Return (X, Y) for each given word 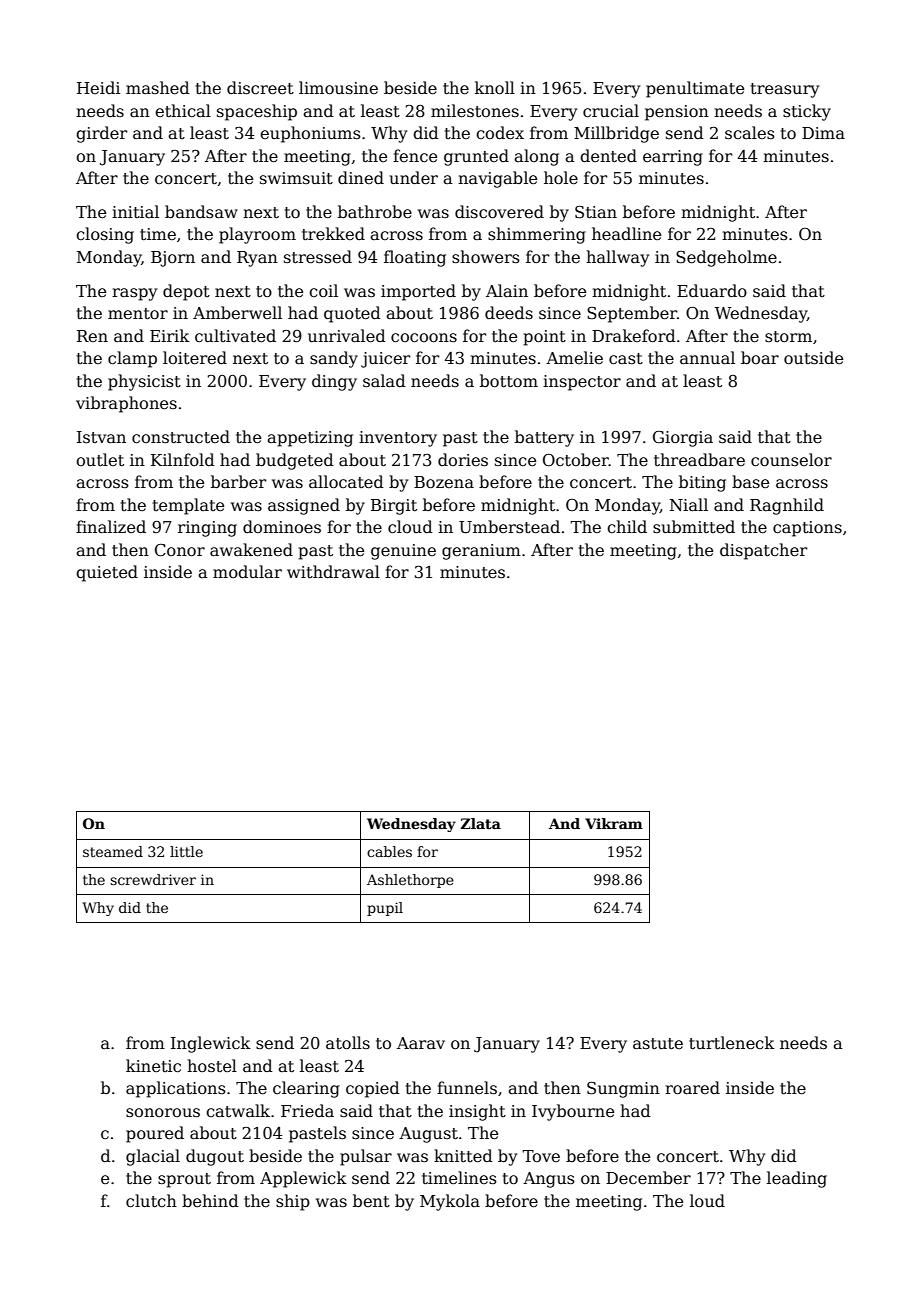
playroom (257, 235)
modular (247, 571)
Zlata (481, 823)
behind (210, 1201)
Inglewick (211, 1044)
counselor (791, 460)
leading (797, 1179)
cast (626, 359)
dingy (334, 382)
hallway (617, 258)
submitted (694, 527)
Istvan (101, 437)
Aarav (421, 1043)
